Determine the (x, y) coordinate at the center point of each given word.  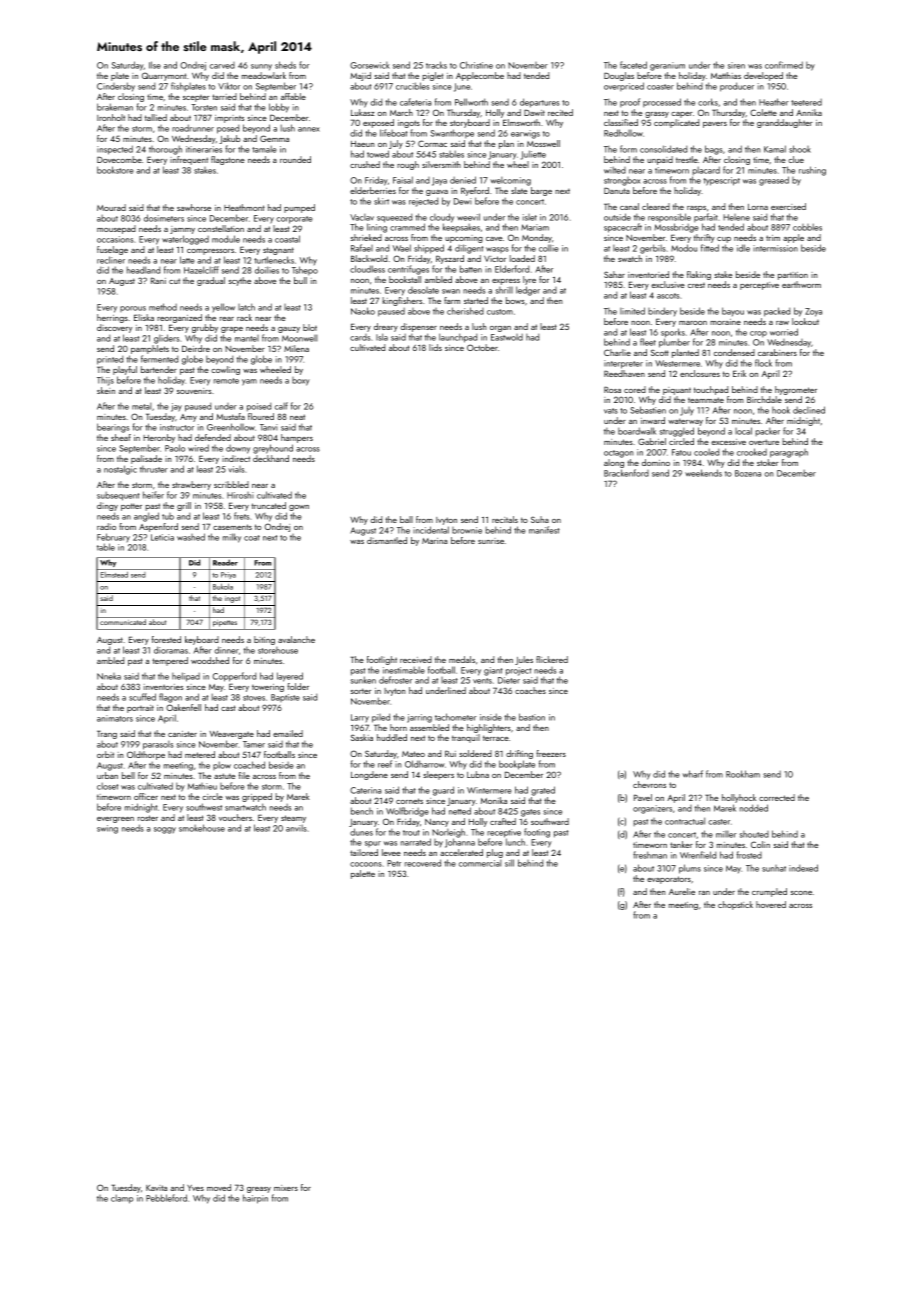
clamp (122, 1199)
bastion (532, 717)
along (614, 463)
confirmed (784, 65)
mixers (286, 1188)
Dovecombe (119, 159)
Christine (476, 65)
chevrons (649, 784)
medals (462, 659)
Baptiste (285, 698)
